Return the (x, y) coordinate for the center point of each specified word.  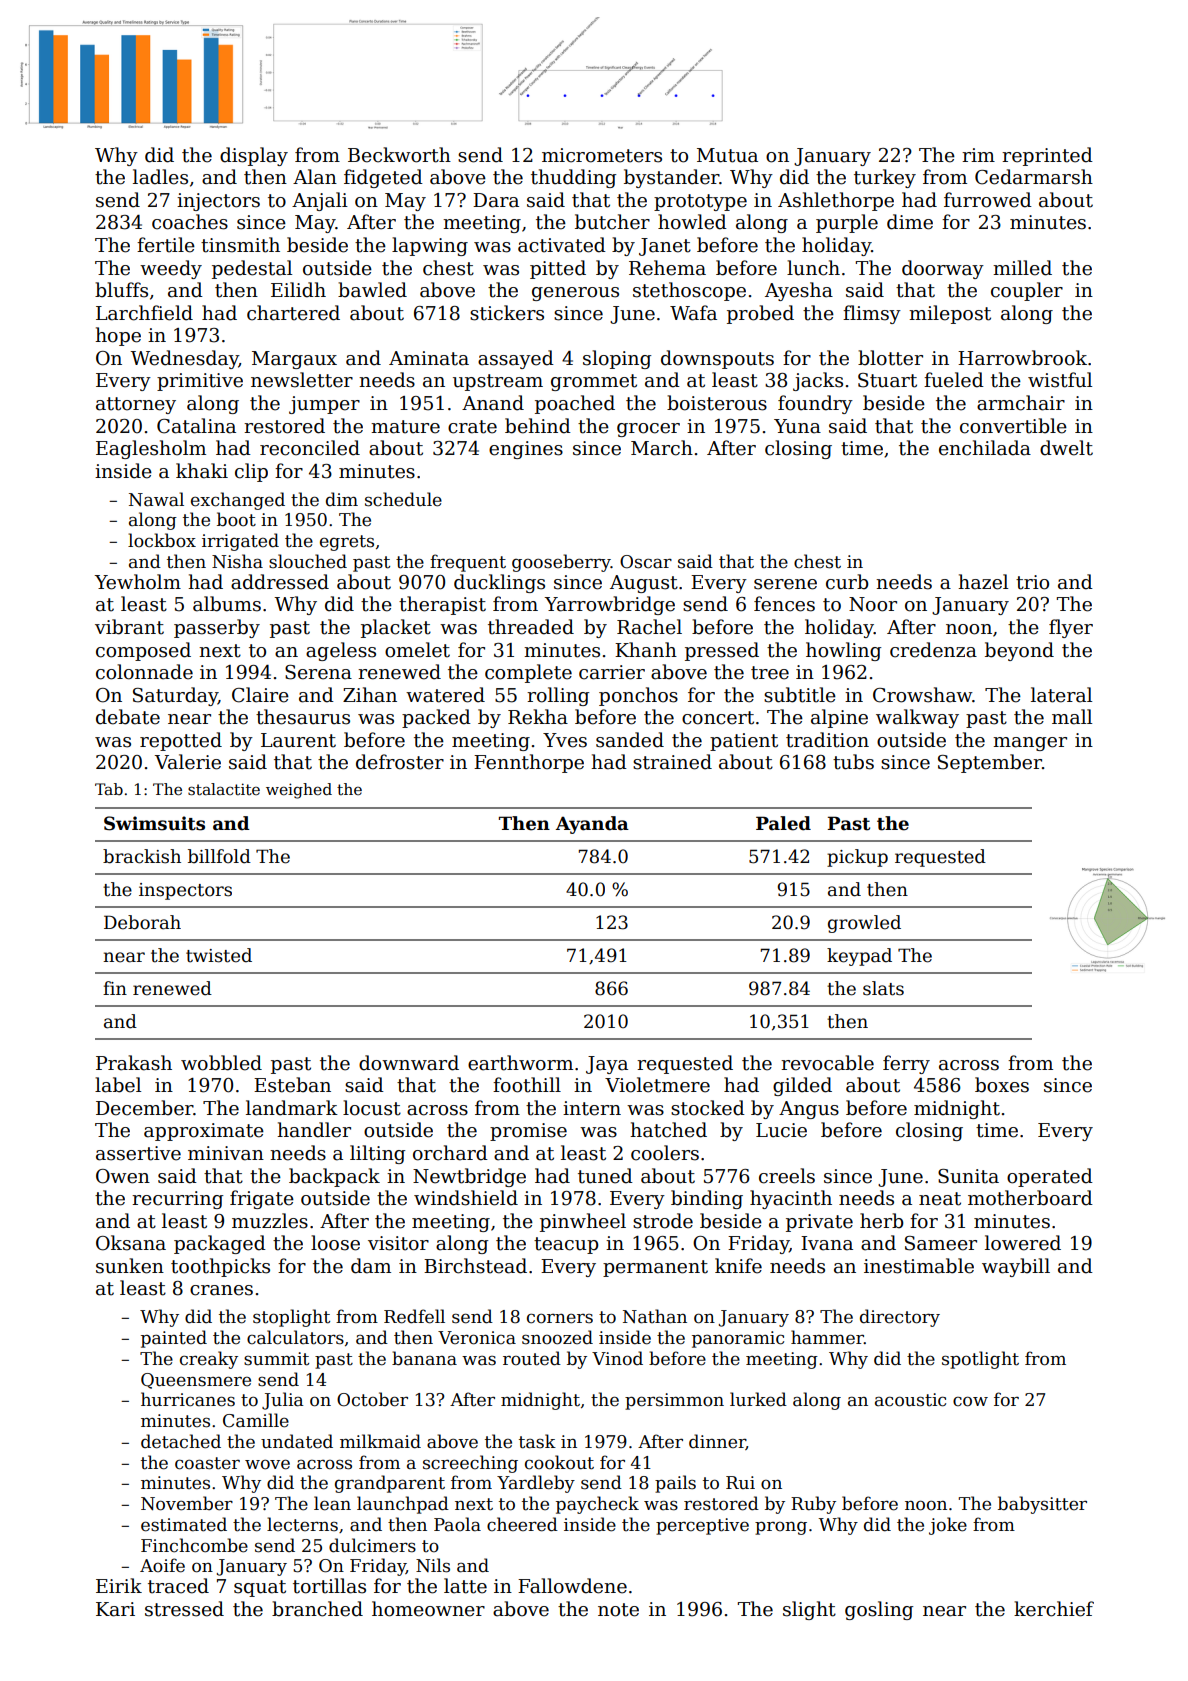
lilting (377, 1154)
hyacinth (791, 1199)
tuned (605, 1176)
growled (864, 924)
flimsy (872, 314)
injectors (218, 202)
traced (178, 1586)
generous (575, 294)
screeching (470, 1464)
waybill (1016, 1267)
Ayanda (592, 825)
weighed (299, 791)
